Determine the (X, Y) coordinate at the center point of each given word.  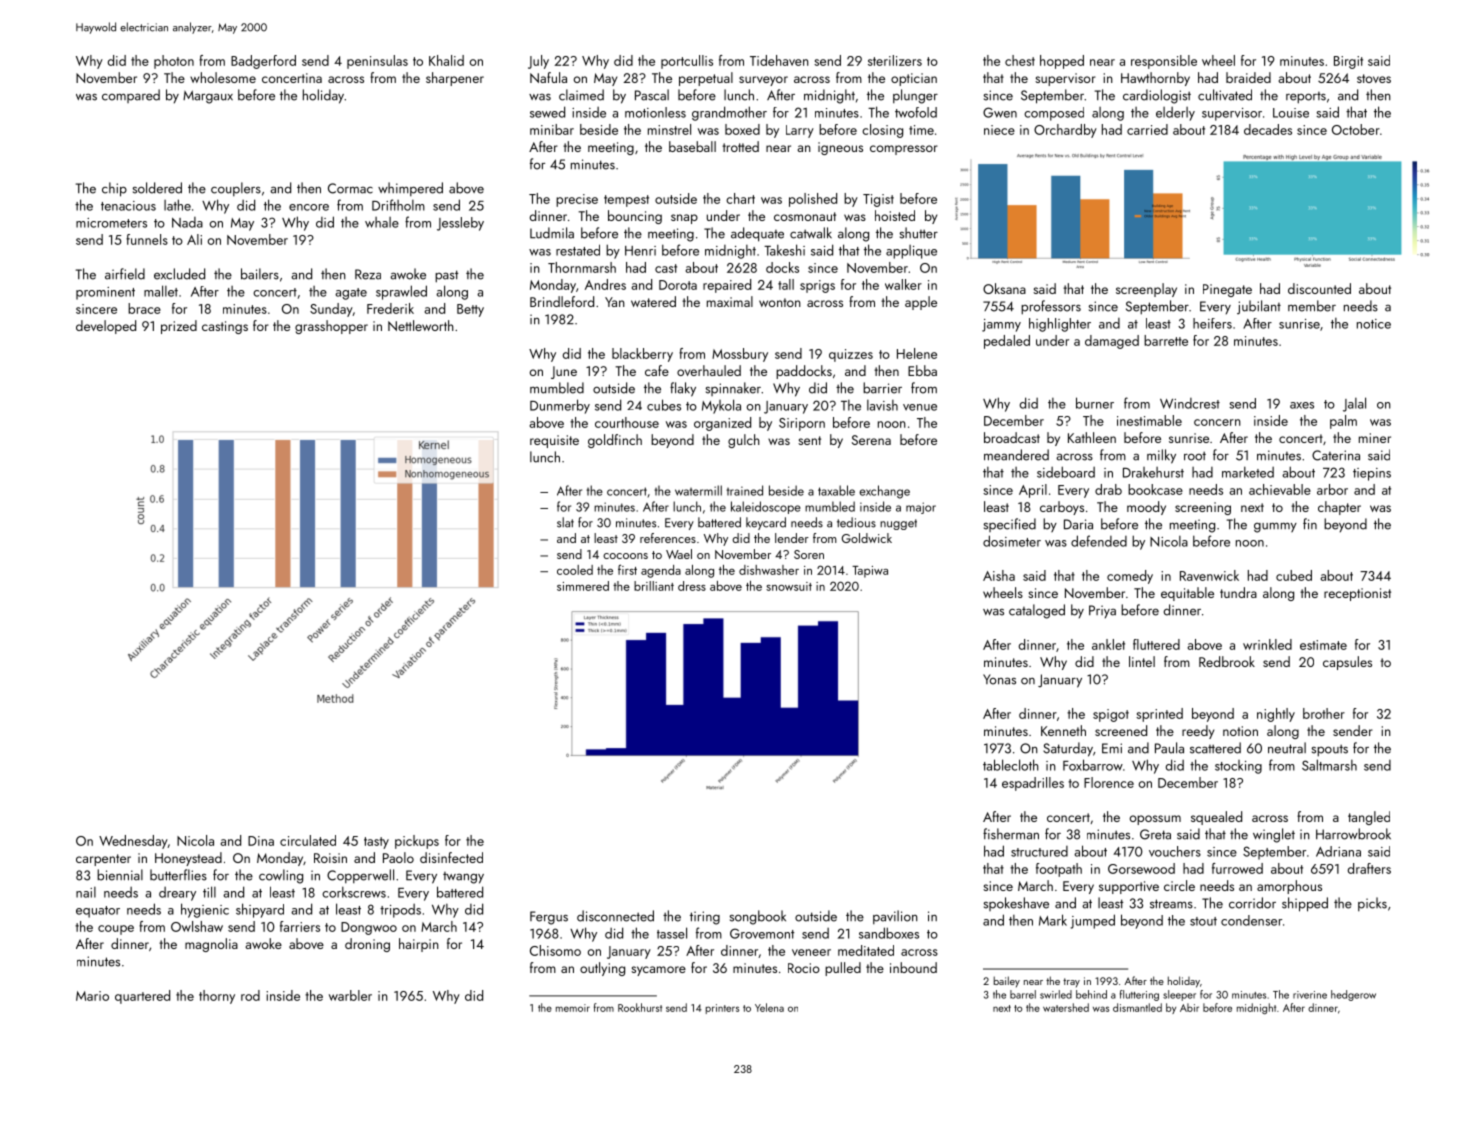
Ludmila (552, 233)
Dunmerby (560, 406)
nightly (1276, 715)
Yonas (999, 679)
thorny (217, 997)
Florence (1109, 782)
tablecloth (1011, 765)
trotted (740, 146)
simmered (583, 586)
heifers (1212, 323)
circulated (308, 840)
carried (1147, 129)
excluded (179, 274)
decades (1268, 129)
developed (106, 327)
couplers (236, 189)
